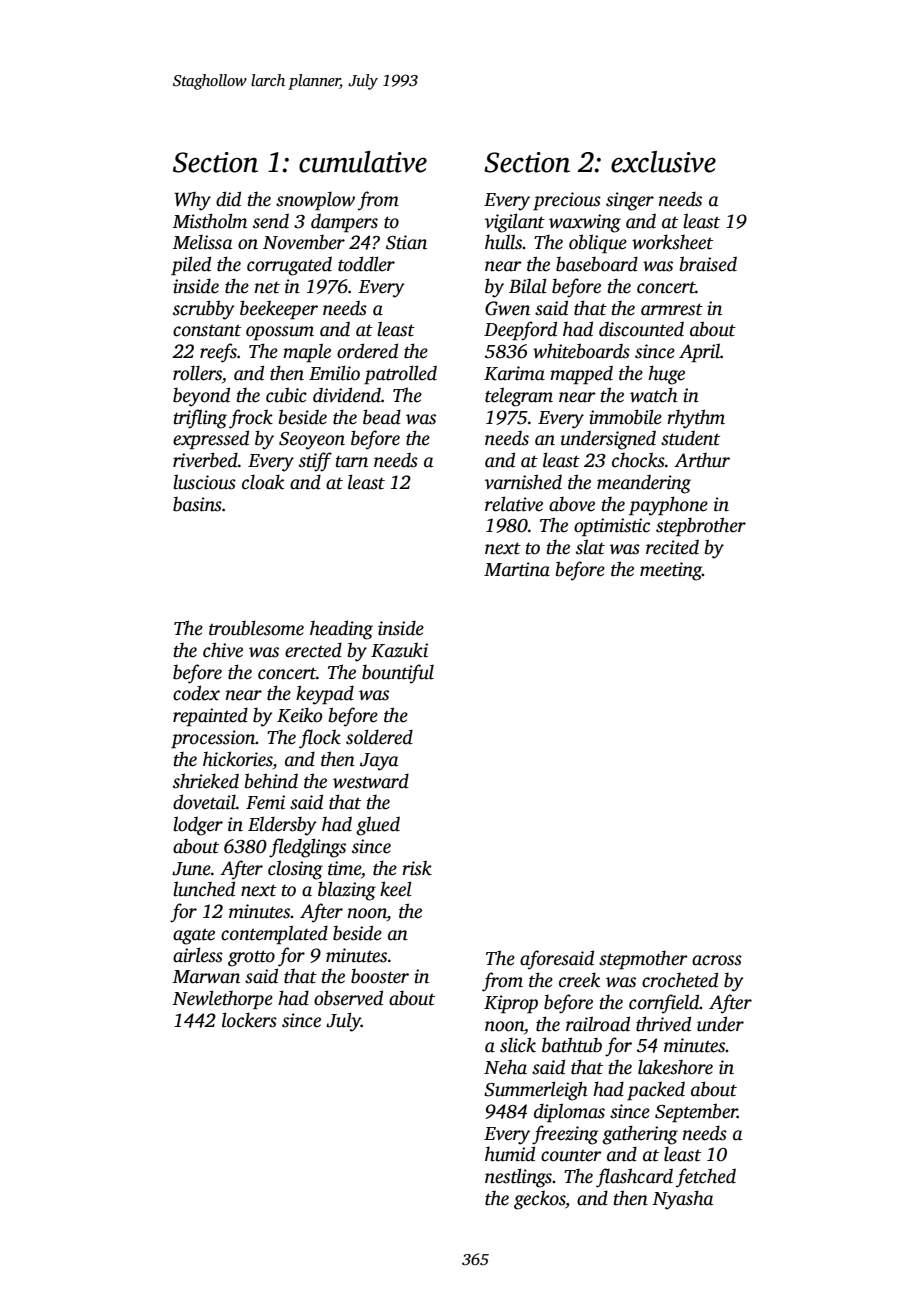 Image resolution: width=924 pixels, height=1311 pixels. What do you see at coordinates (663, 162) in the screenshot?
I see `exclusive` at bounding box center [663, 162].
